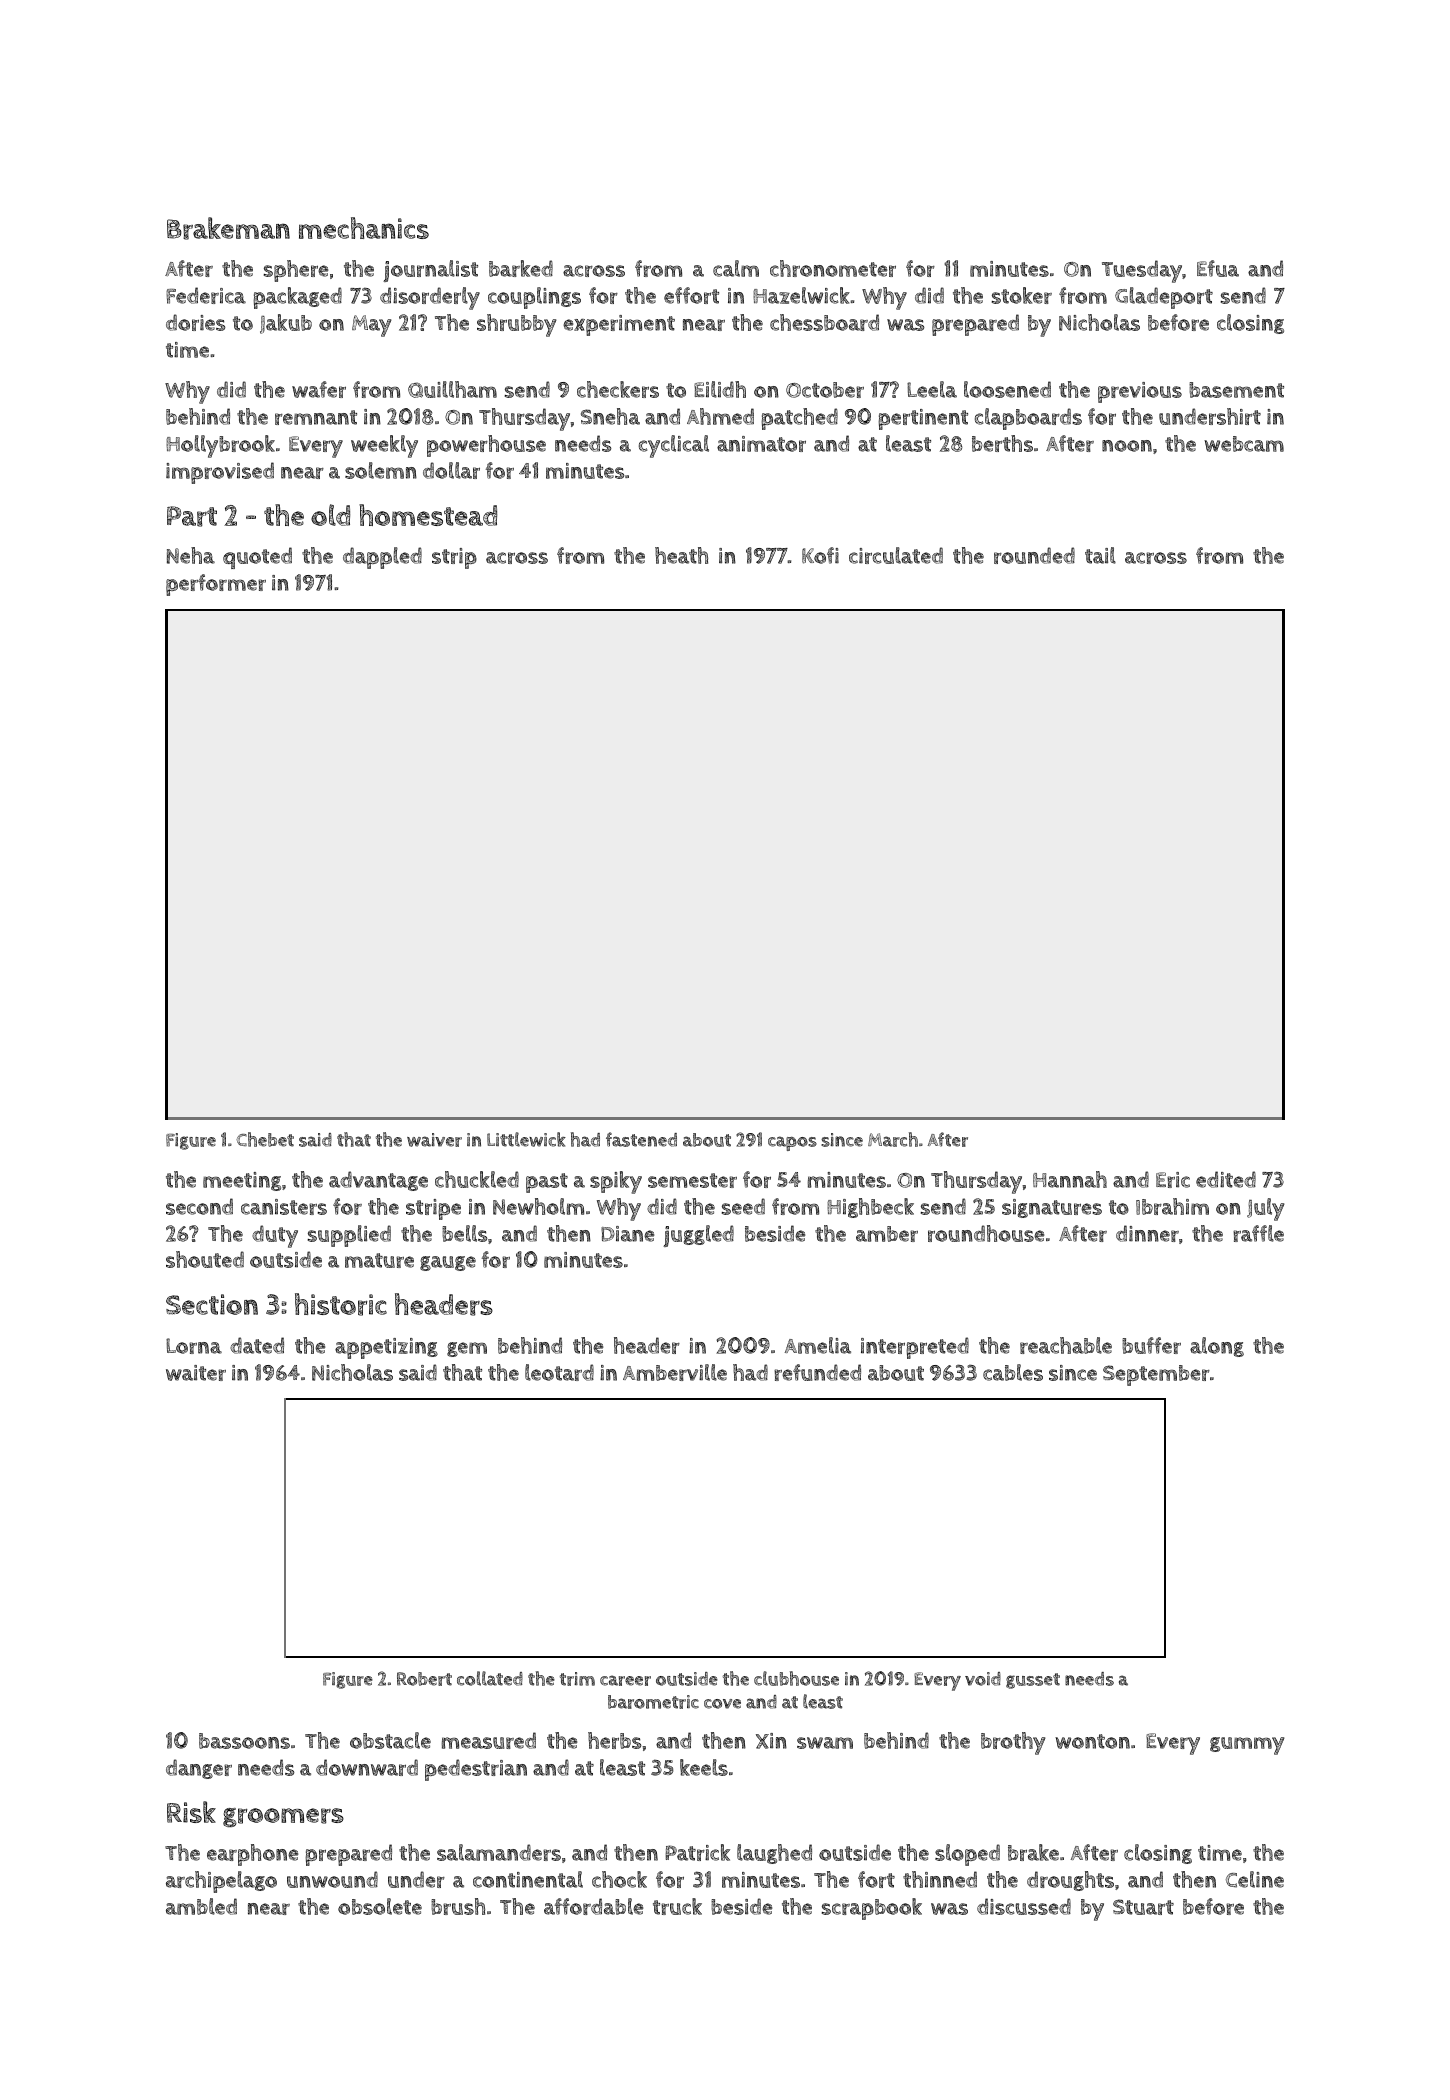 The height and width of the document is (2100, 1450). Describe the element at coordinates (521, 268) in the document. I see `barked` at that location.
